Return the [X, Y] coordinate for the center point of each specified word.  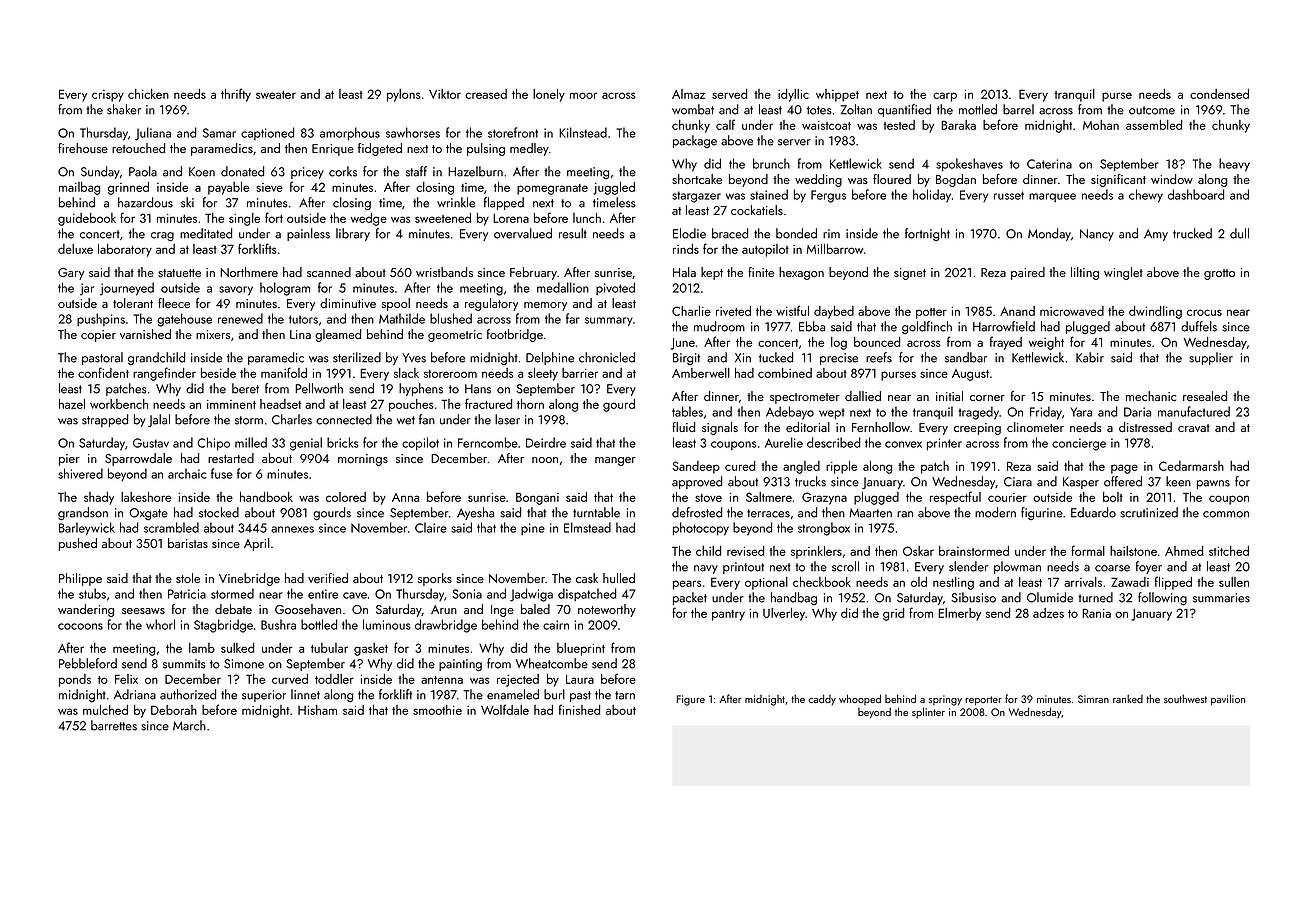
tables [687, 411]
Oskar [918, 551]
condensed [1219, 94]
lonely [549, 95]
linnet [305, 694]
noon [545, 460]
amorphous [350, 134]
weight [1046, 343]
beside [218, 373]
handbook [266, 497]
